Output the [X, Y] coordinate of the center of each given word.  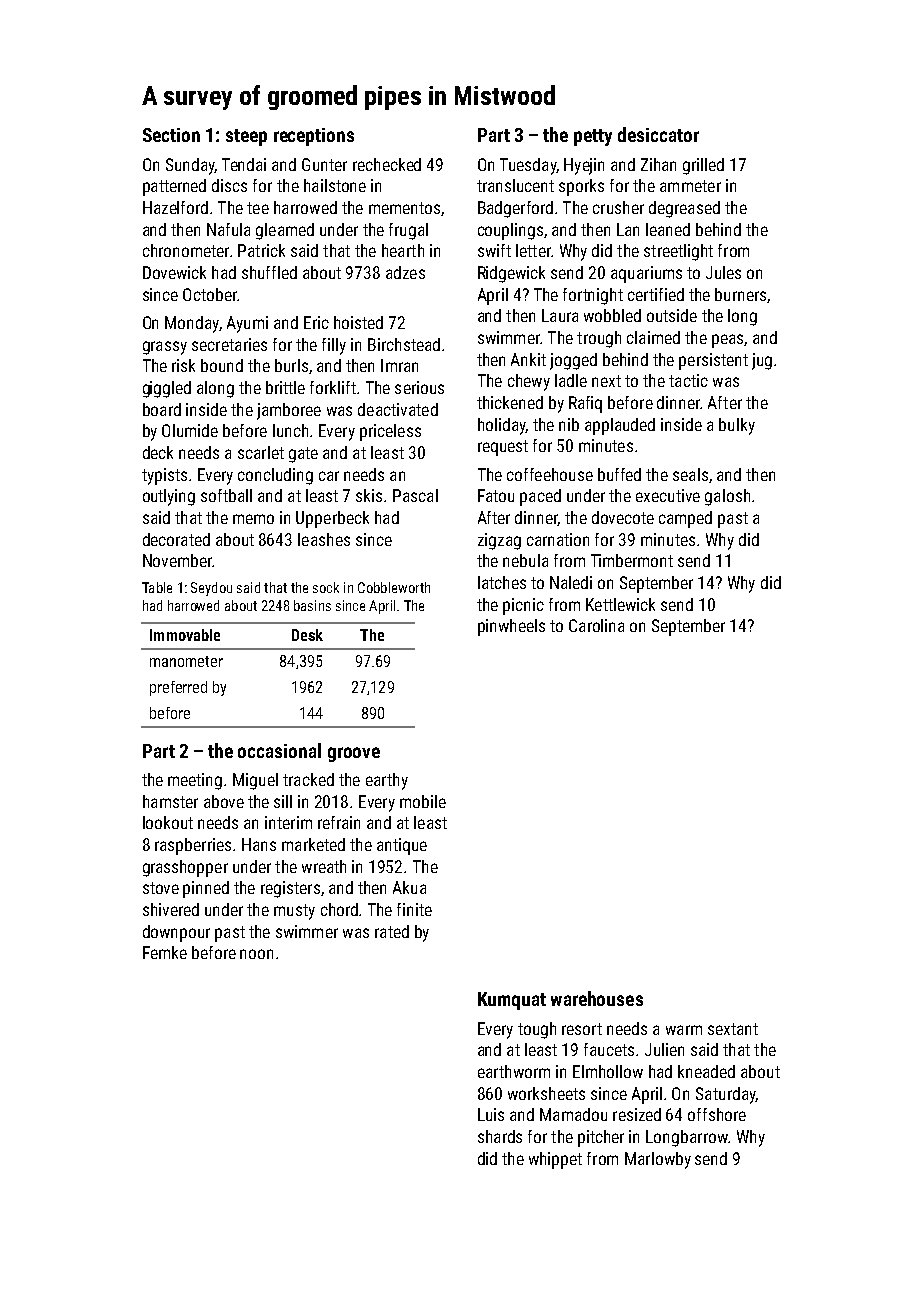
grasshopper [185, 868]
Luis [491, 1114]
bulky [737, 426]
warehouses [597, 998]
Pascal [415, 495]
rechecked [387, 164]
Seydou [211, 589]
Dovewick [174, 272]
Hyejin [584, 166]
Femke [165, 952]
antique [402, 846]
